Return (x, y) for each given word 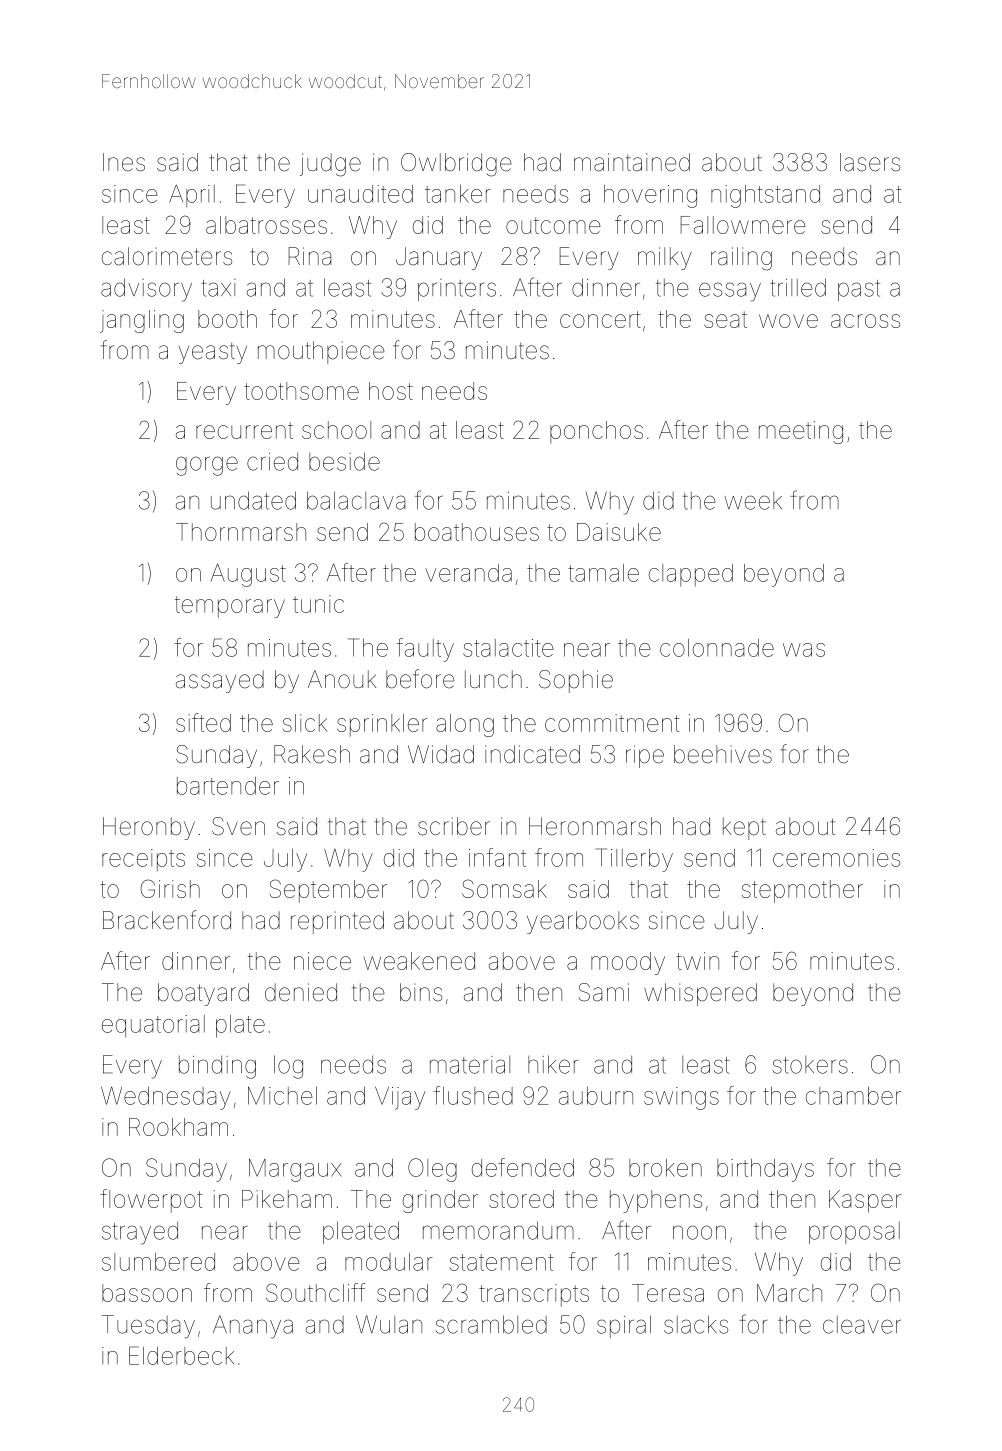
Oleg (432, 1170)
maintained (632, 162)
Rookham (178, 1127)
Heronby (149, 828)
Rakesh (312, 754)
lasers (870, 162)
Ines (124, 162)
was (804, 650)
